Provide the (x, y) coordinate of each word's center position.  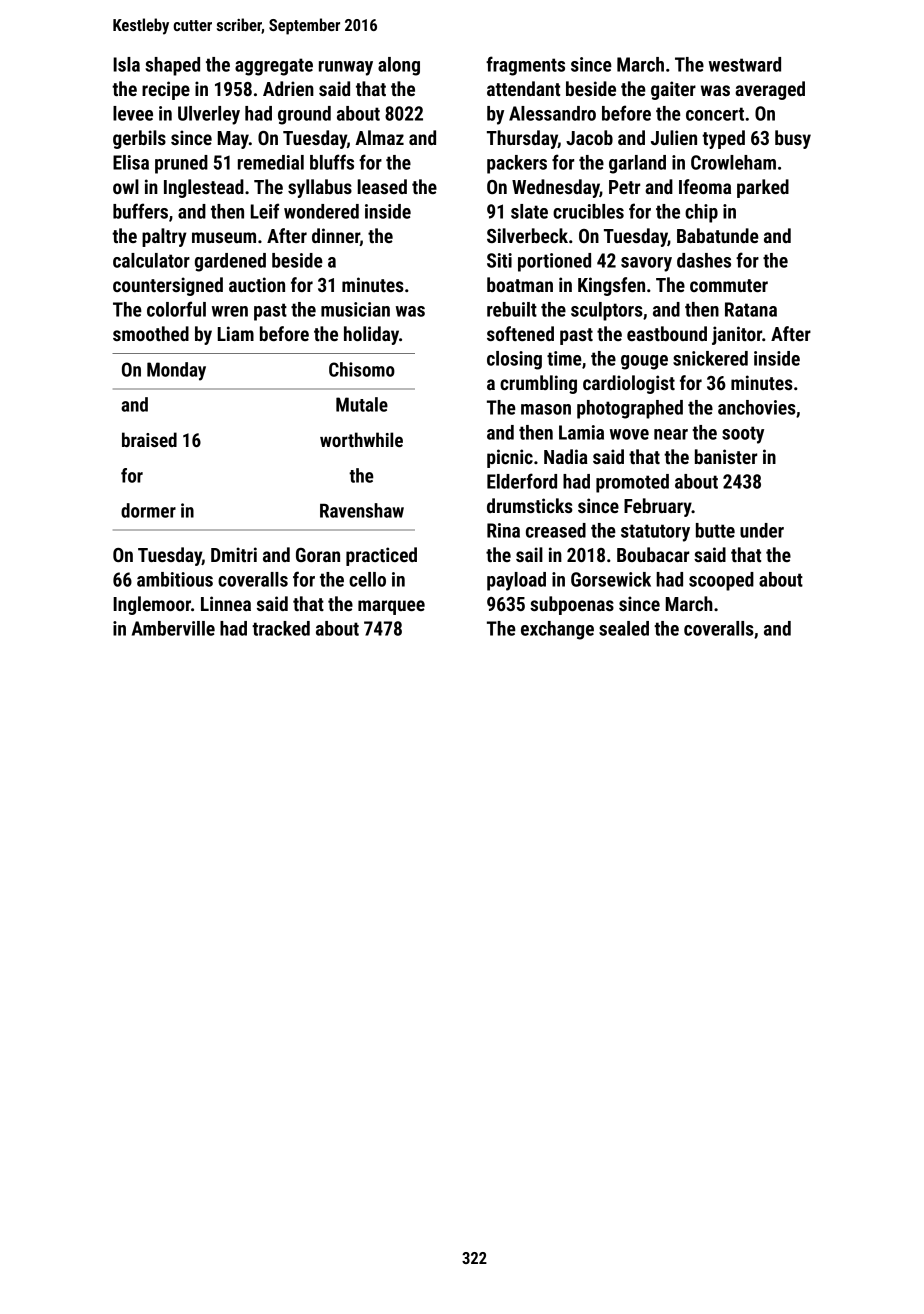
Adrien (288, 88)
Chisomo (362, 369)
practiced (381, 556)
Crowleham (733, 162)
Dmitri (234, 554)
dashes (704, 260)
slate (529, 211)
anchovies (757, 407)
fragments (525, 66)
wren (230, 311)
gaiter (673, 90)
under (762, 530)
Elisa (131, 162)
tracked (281, 628)
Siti (499, 260)
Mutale (362, 404)
